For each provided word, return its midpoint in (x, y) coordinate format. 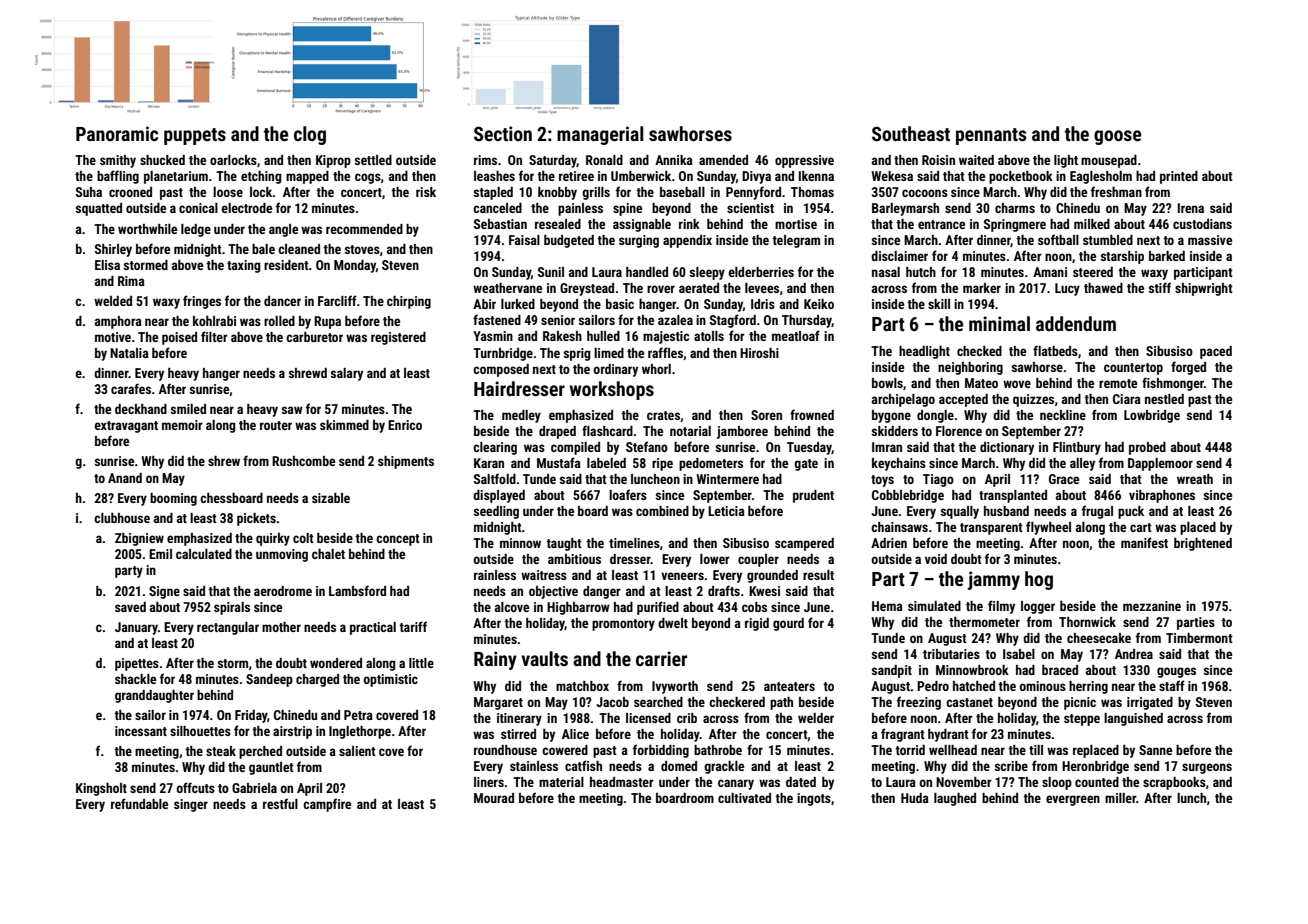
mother (281, 627)
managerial (600, 135)
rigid (757, 624)
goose (1117, 137)
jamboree (742, 432)
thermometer (984, 622)
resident (286, 265)
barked (1167, 256)
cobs (754, 607)
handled (647, 272)
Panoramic (117, 133)
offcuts (195, 787)
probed (1147, 448)
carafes (131, 388)
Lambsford (357, 590)
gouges (1176, 672)
